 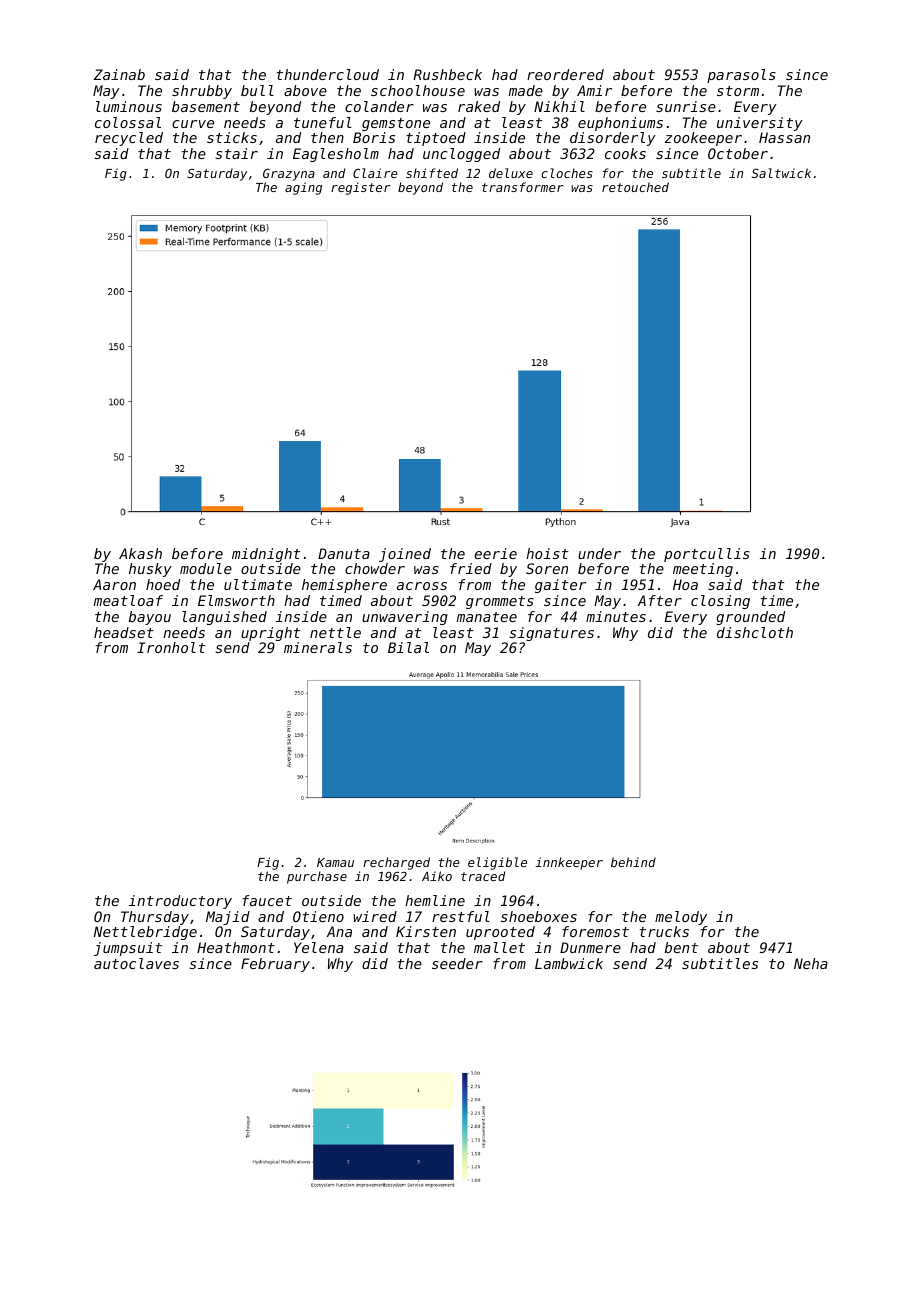 I want to click on parasols, so click(x=741, y=76).
